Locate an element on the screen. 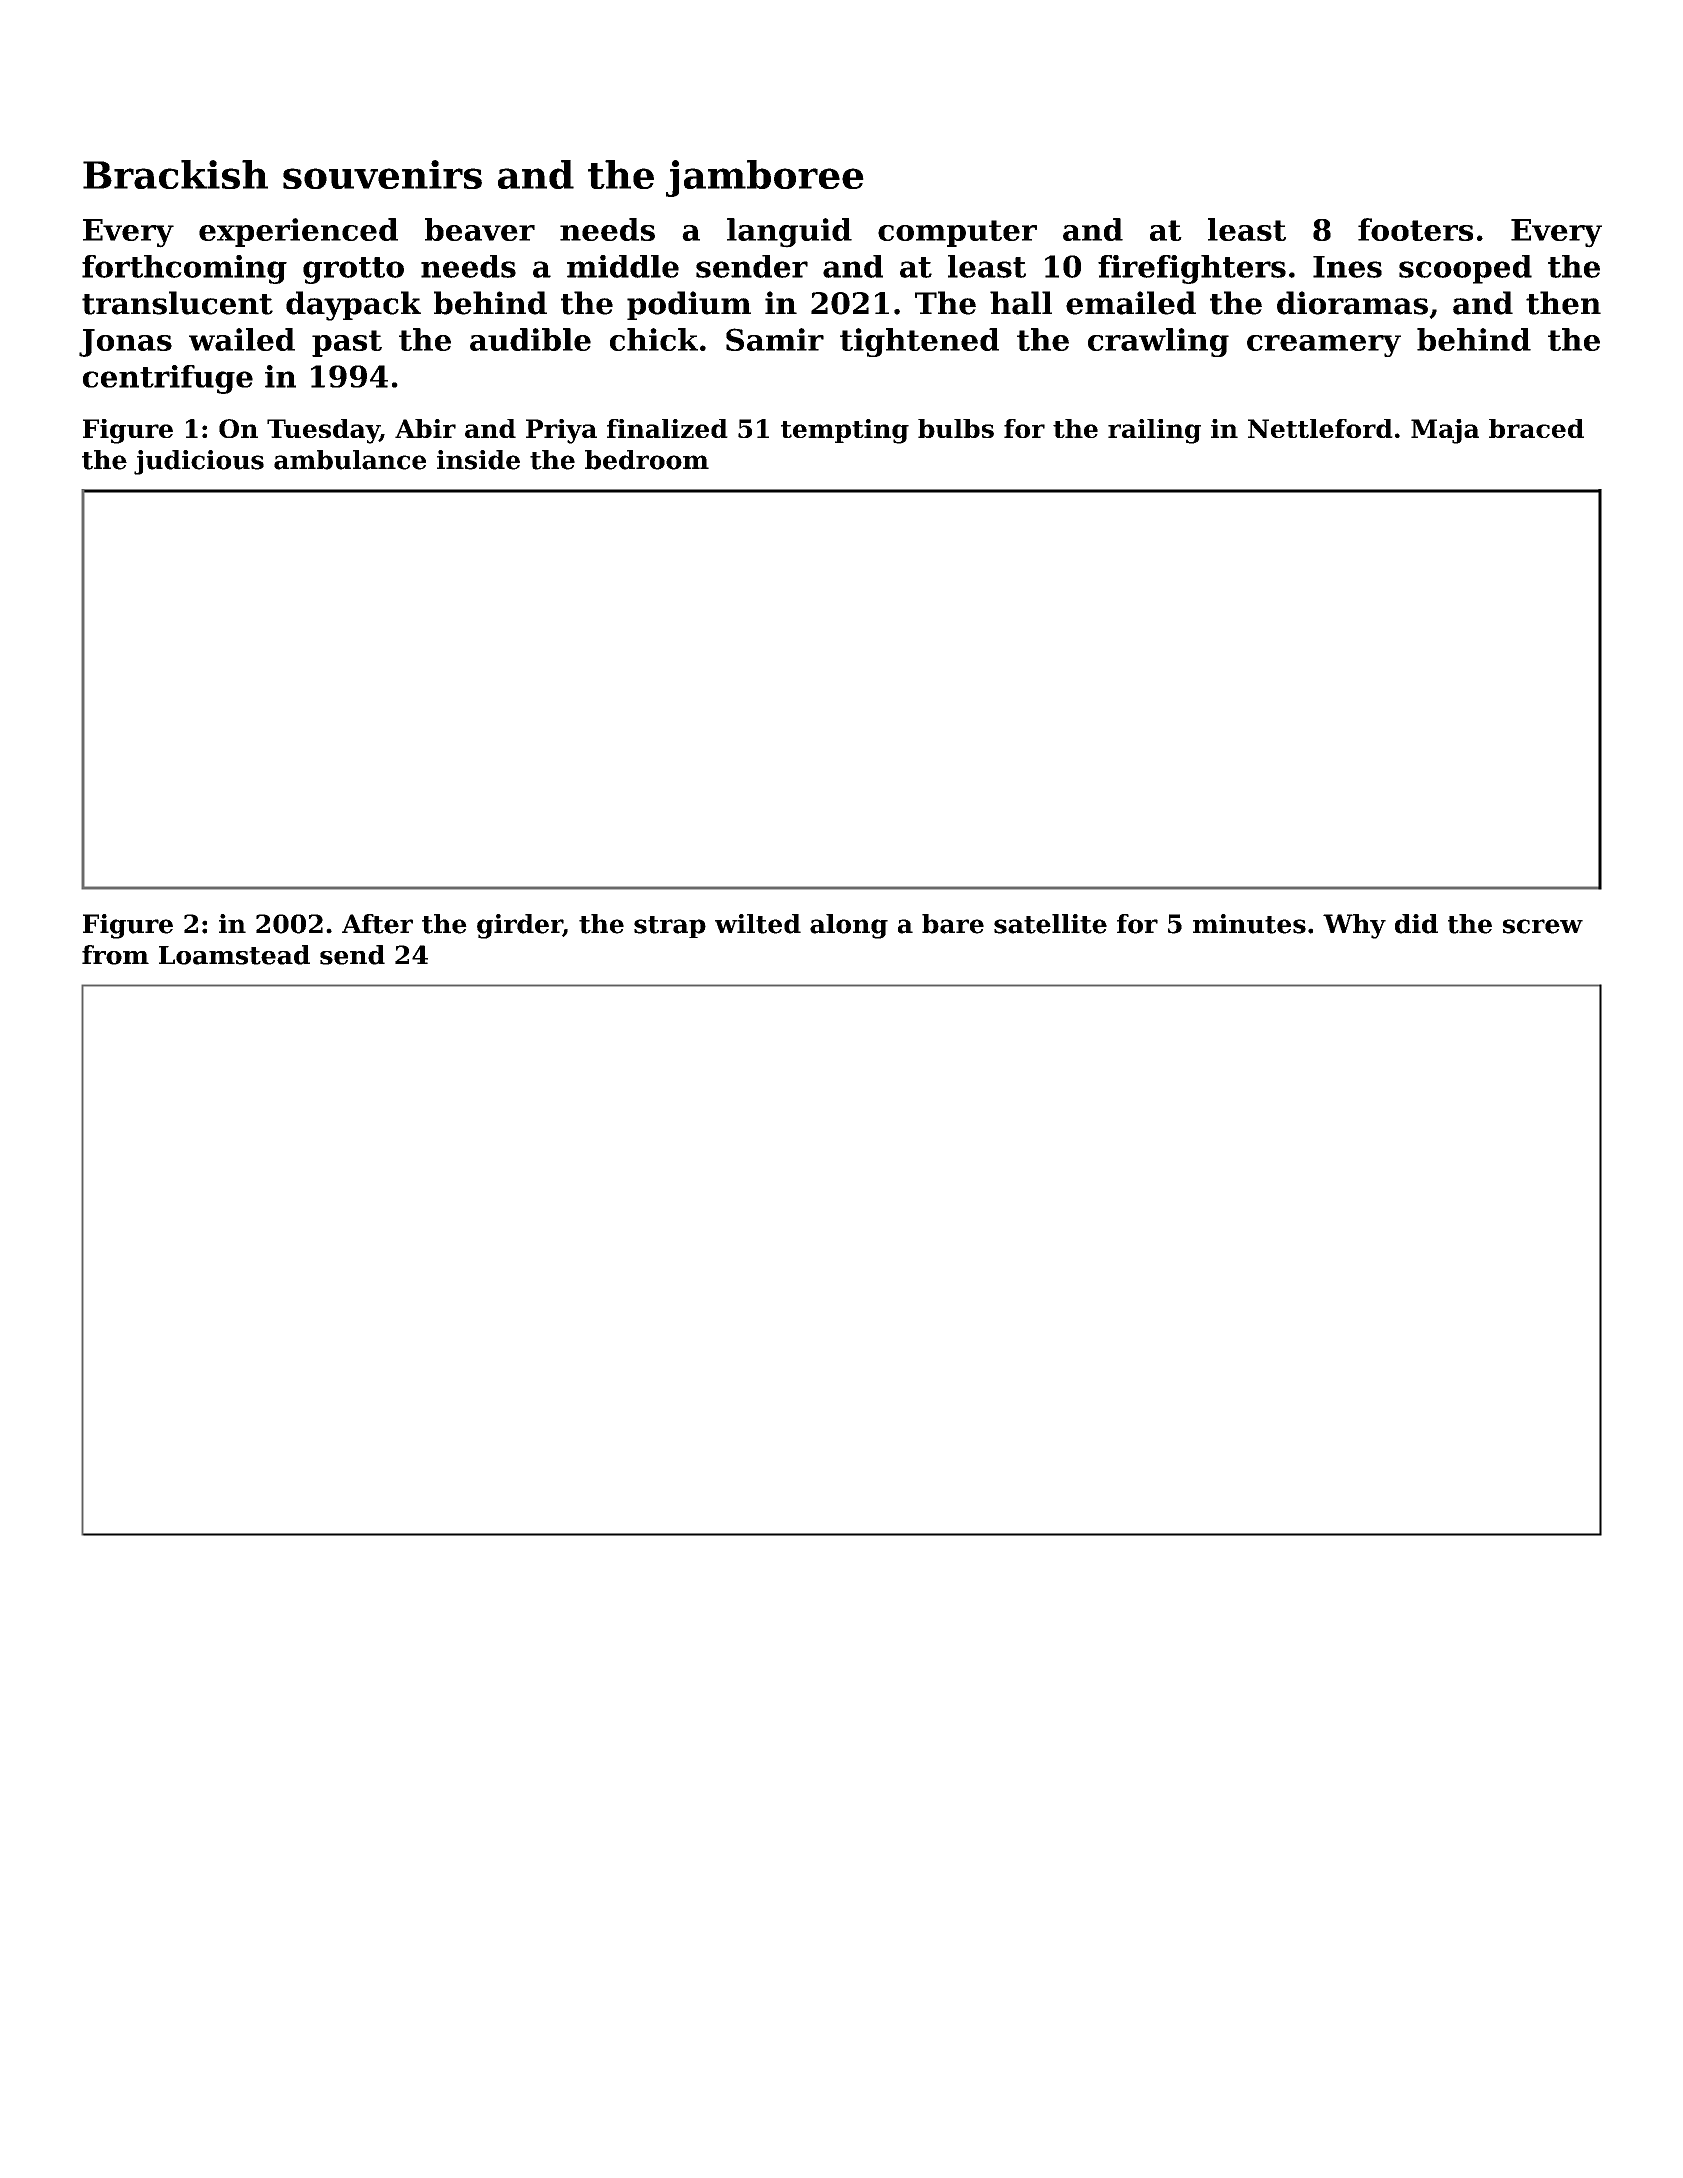 The height and width of the screenshot is (2178, 1683). minutes is located at coordinates (1249, 924).
